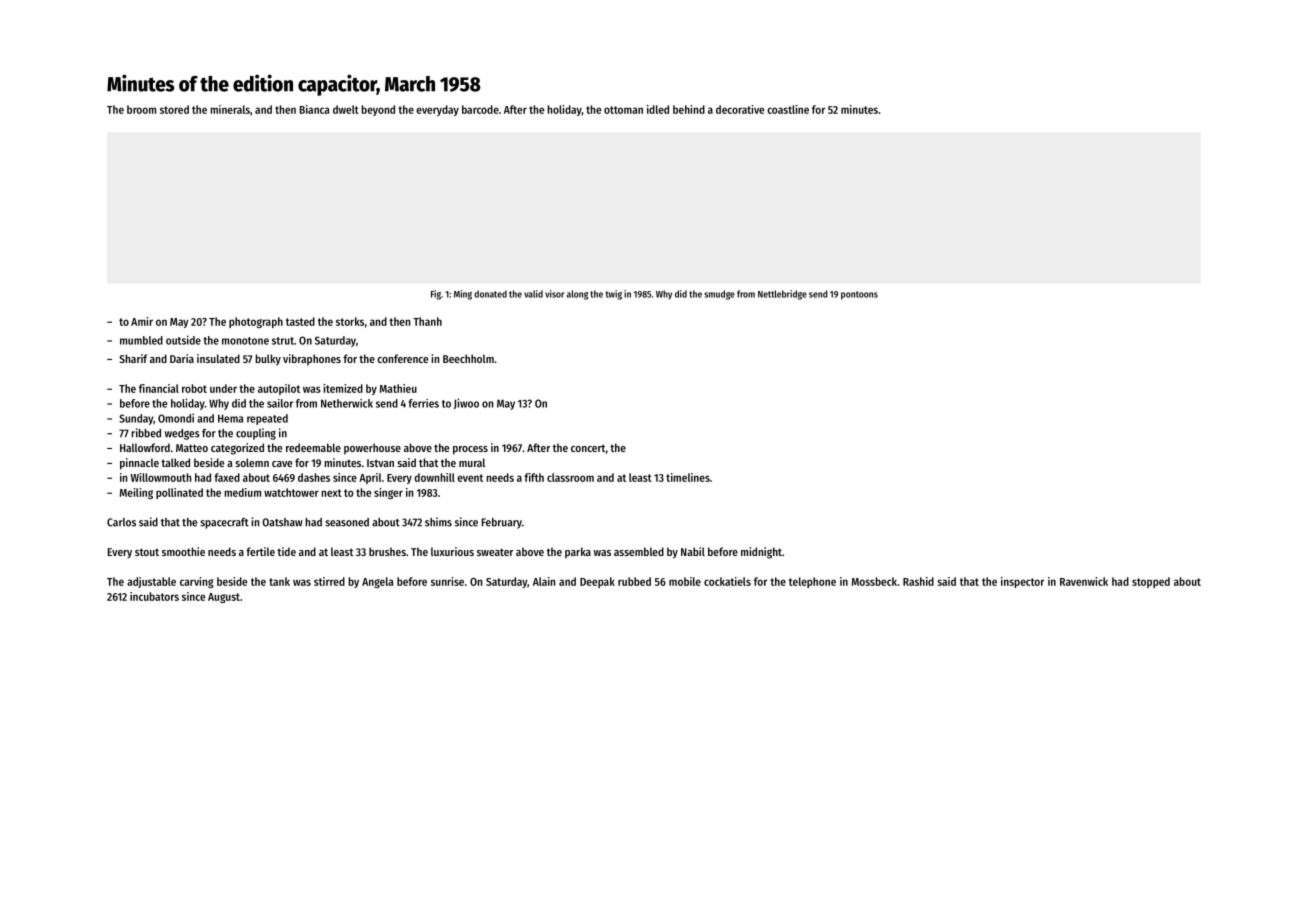 The image size is (1308, 924). Describe the element at coordinates (315, 109) in the screenshot. I see `Bianca` at that location.
